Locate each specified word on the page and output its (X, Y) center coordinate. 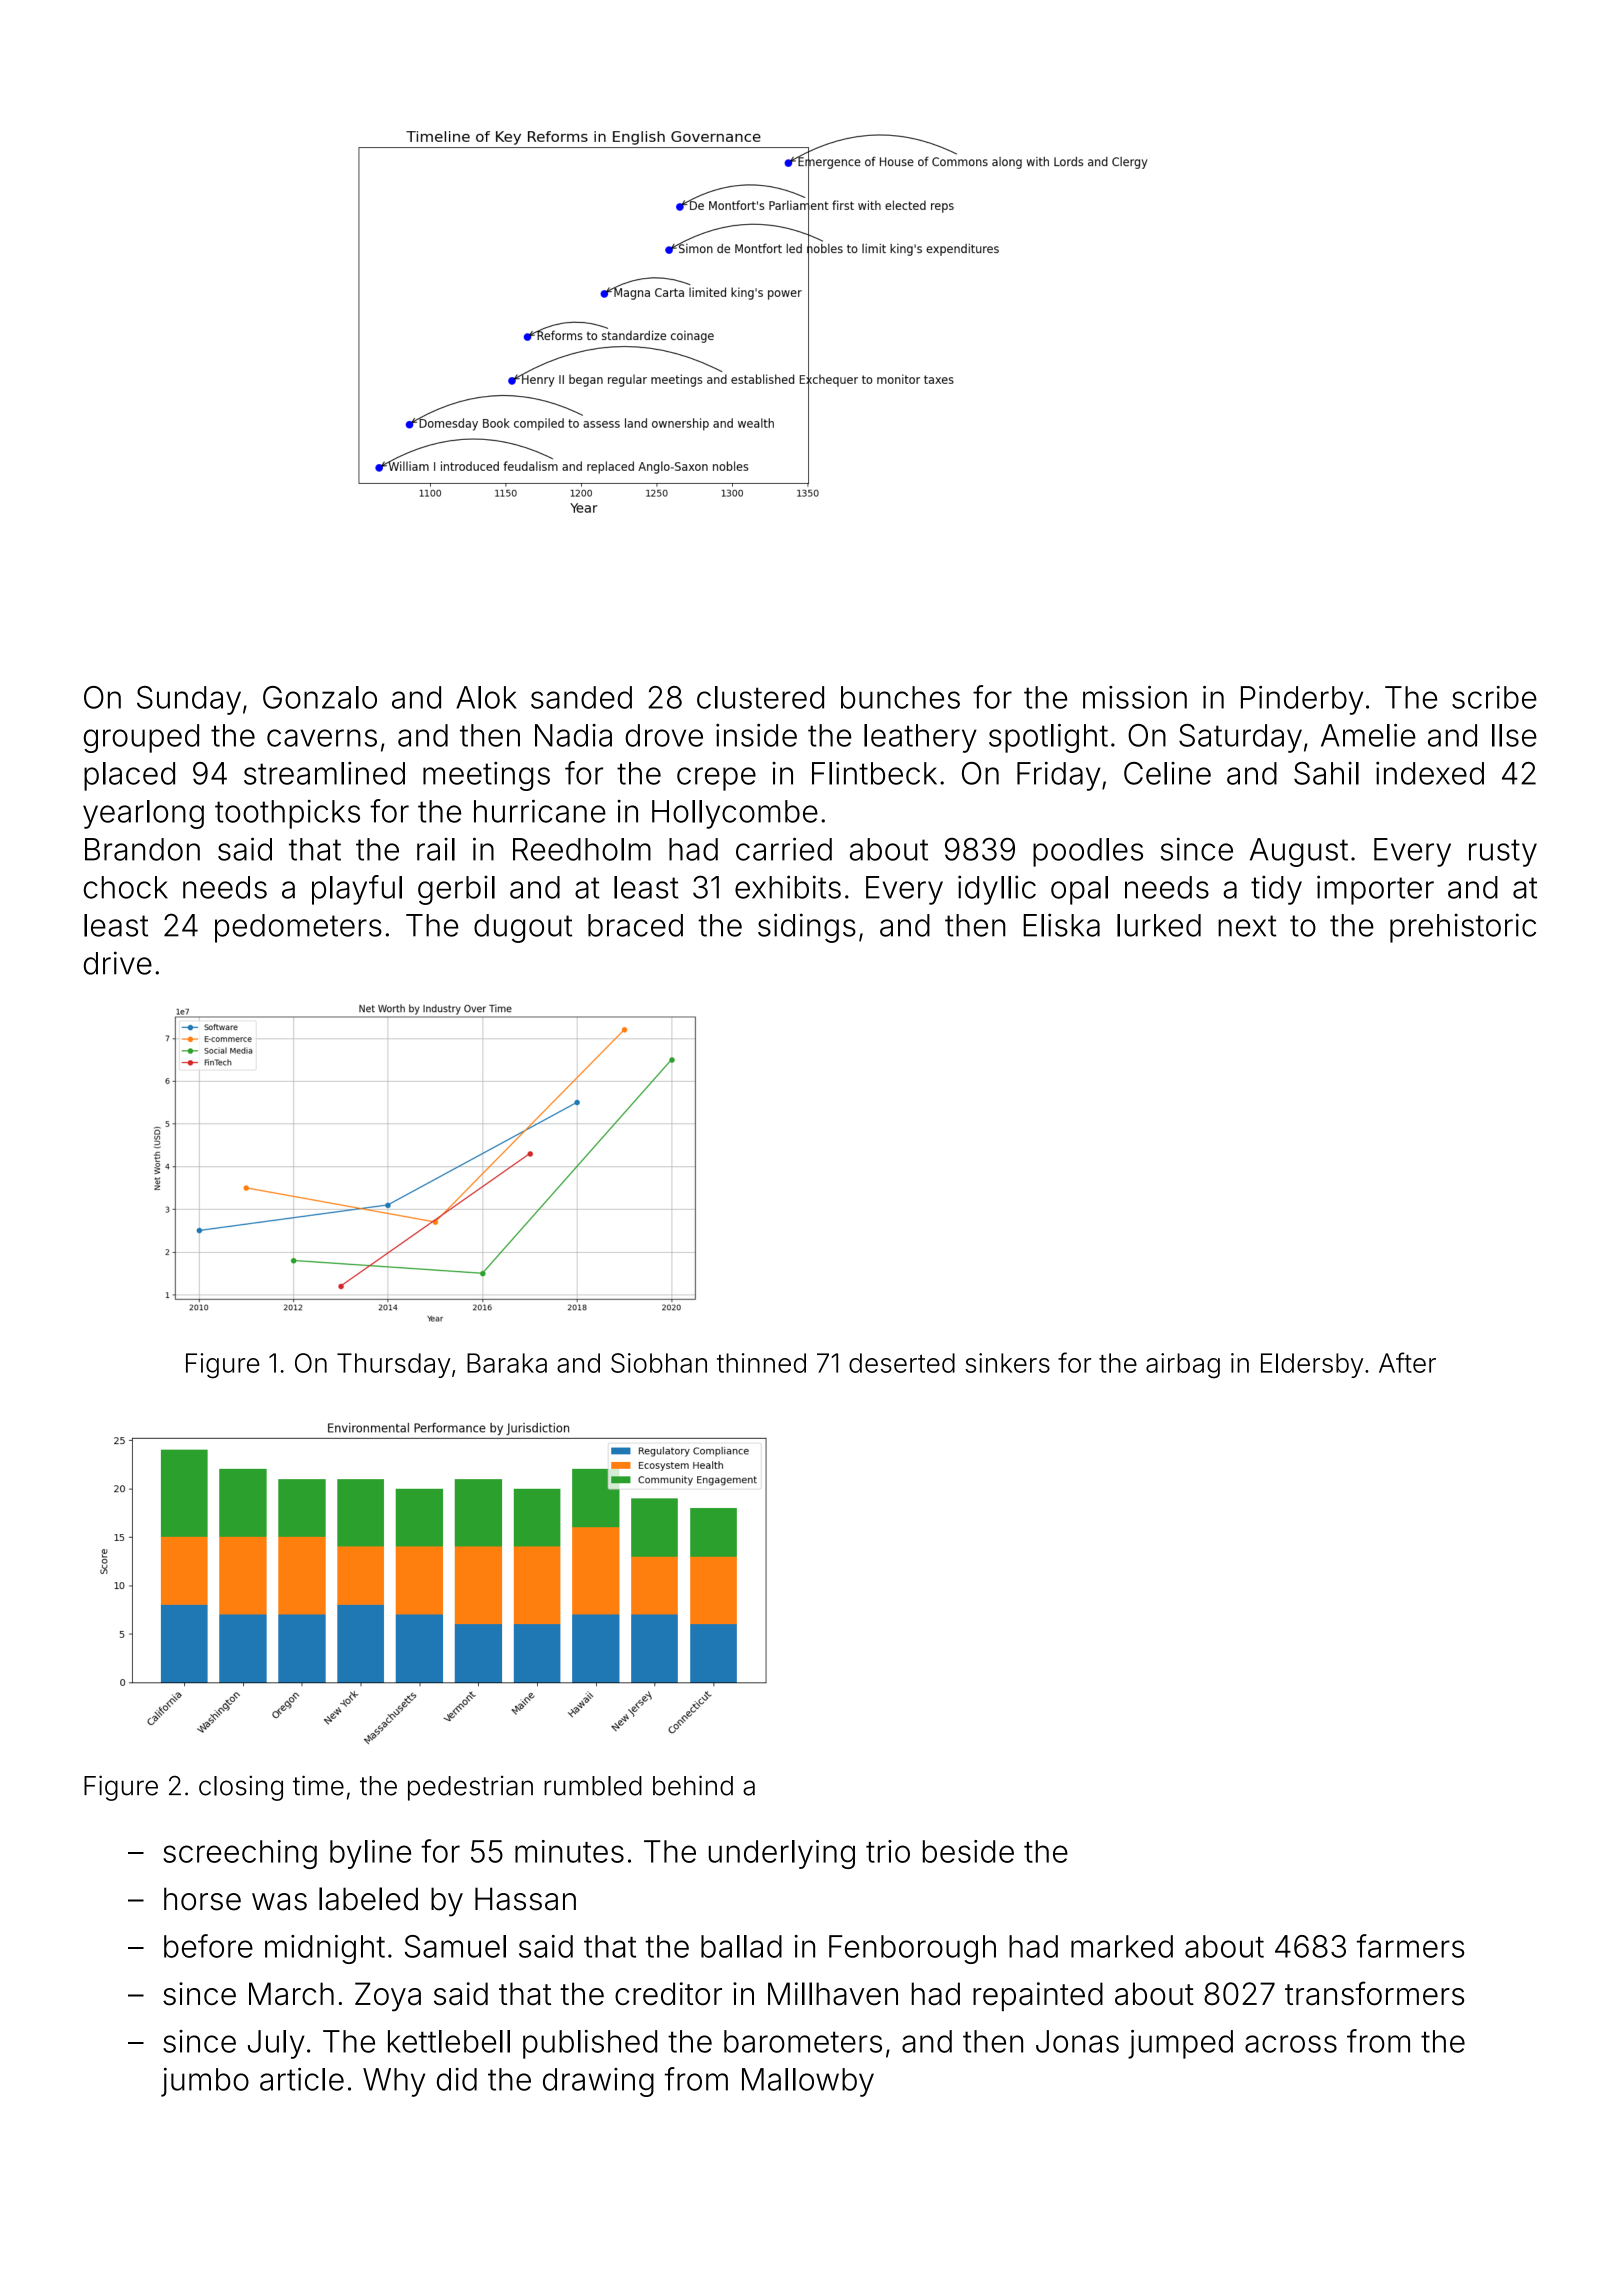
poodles (1088, 852)
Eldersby (1312, 1365)
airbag (1183, 1366)
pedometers (298, 928)
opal (1079, 890)
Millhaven (833, 1994)
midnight (325, 1949)
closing (241, 1788)
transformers (1374, 1993)
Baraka (507, 1363)
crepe (716, 779)
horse (202, 1899)
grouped (141, 738)
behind (693, 1785)
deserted (902, 1363)
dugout (523, 928)
